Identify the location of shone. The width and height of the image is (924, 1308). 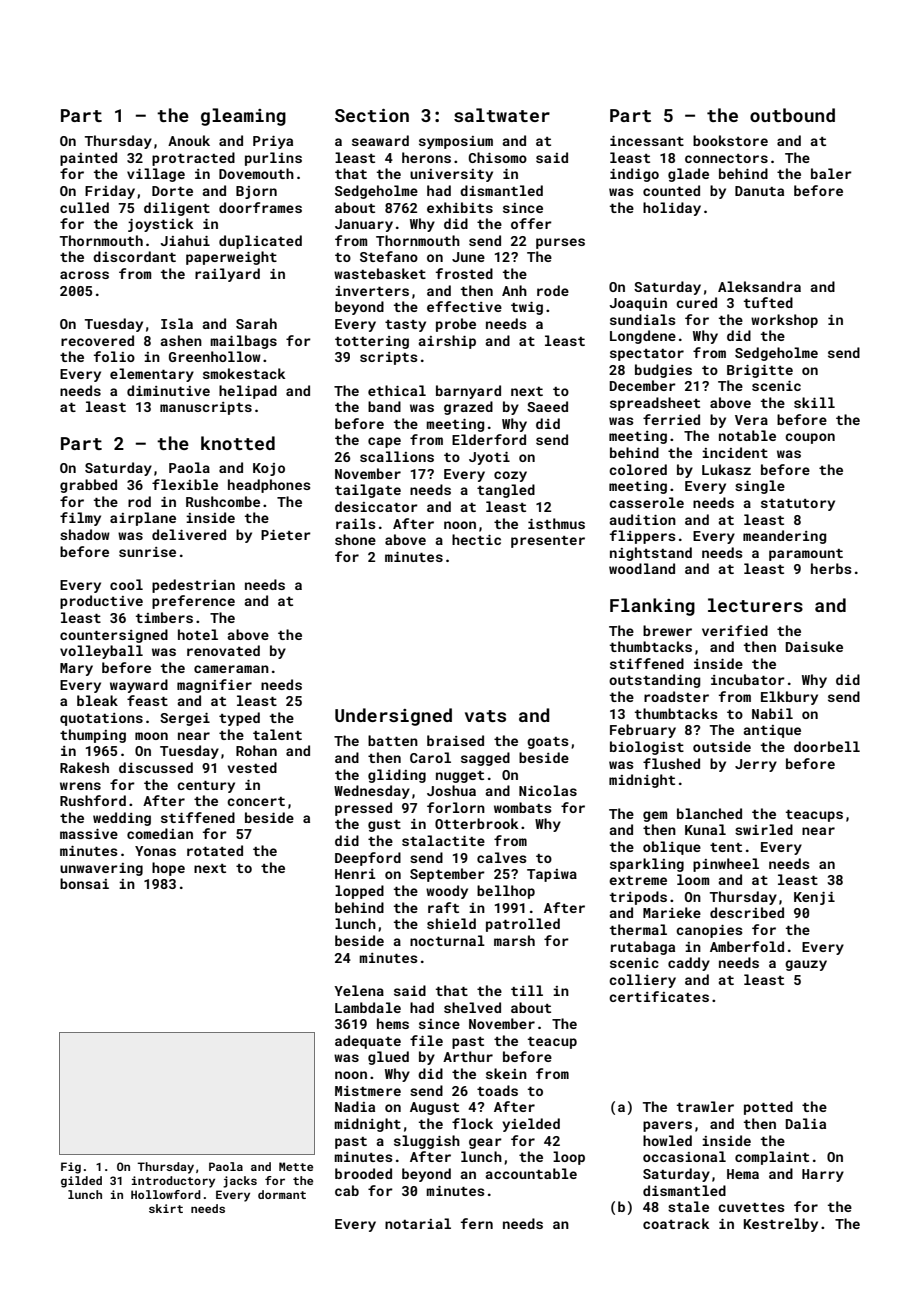
(355, 539).
